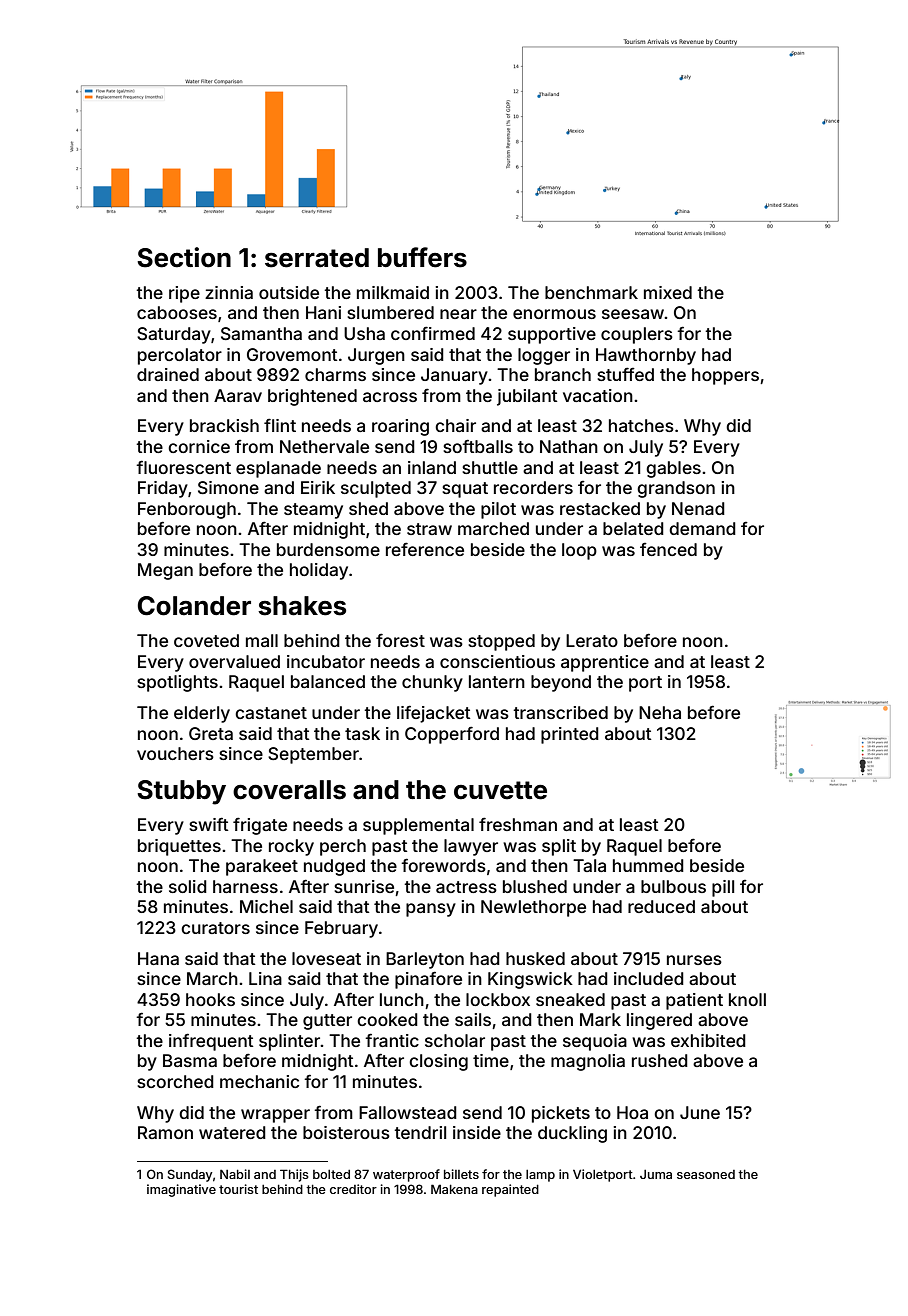  Describe the element at coordinates (165, 1132) in the screenshot. I see `Ramon` at that location.
